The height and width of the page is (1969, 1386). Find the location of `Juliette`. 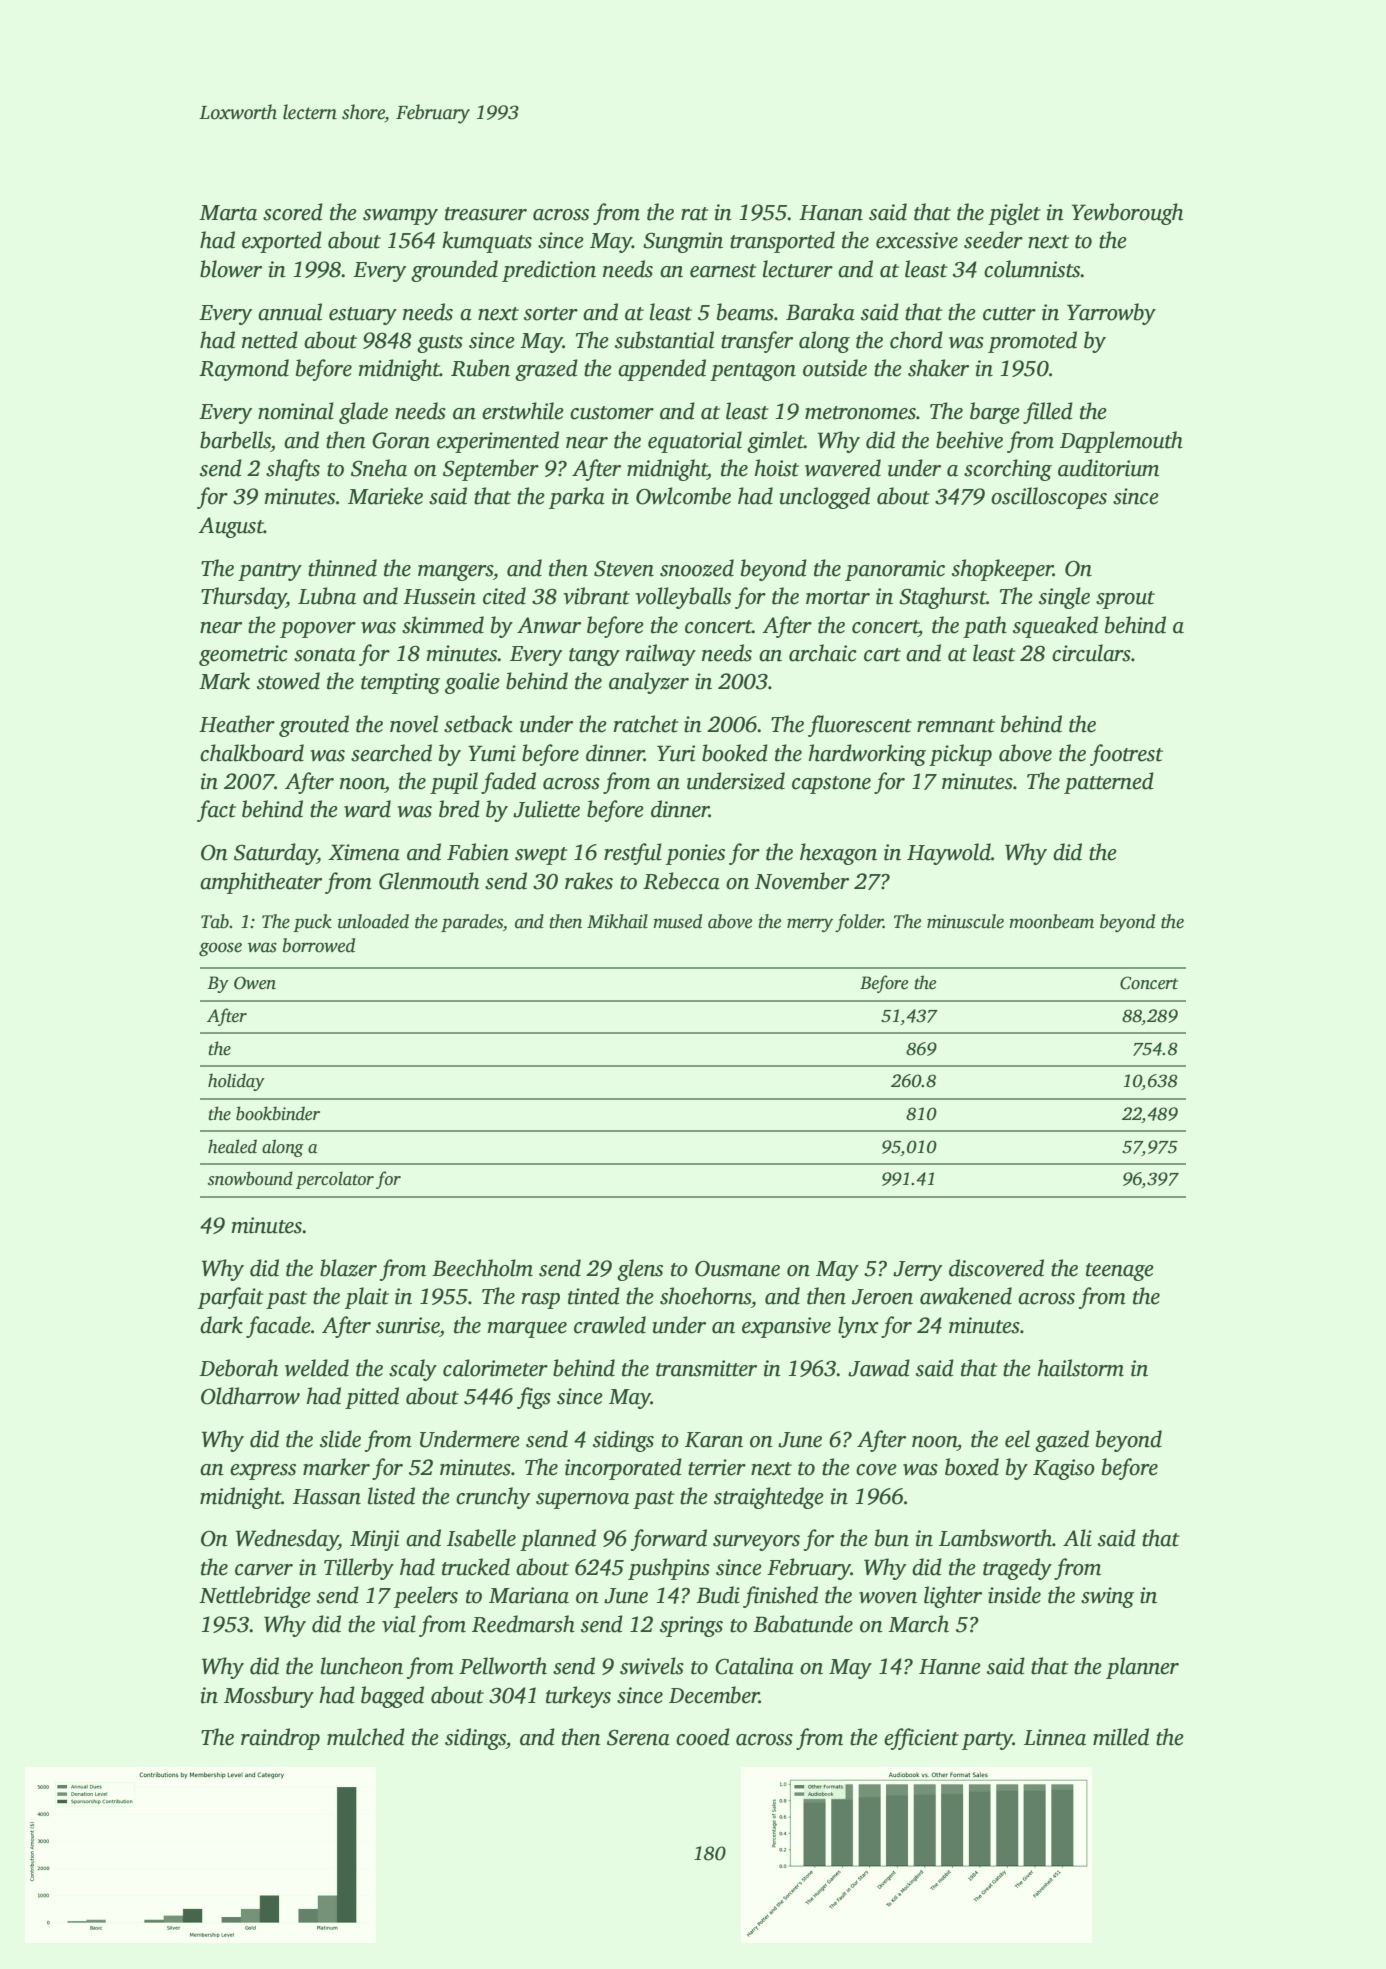

Juliette is located at coordinates (546, 809).
